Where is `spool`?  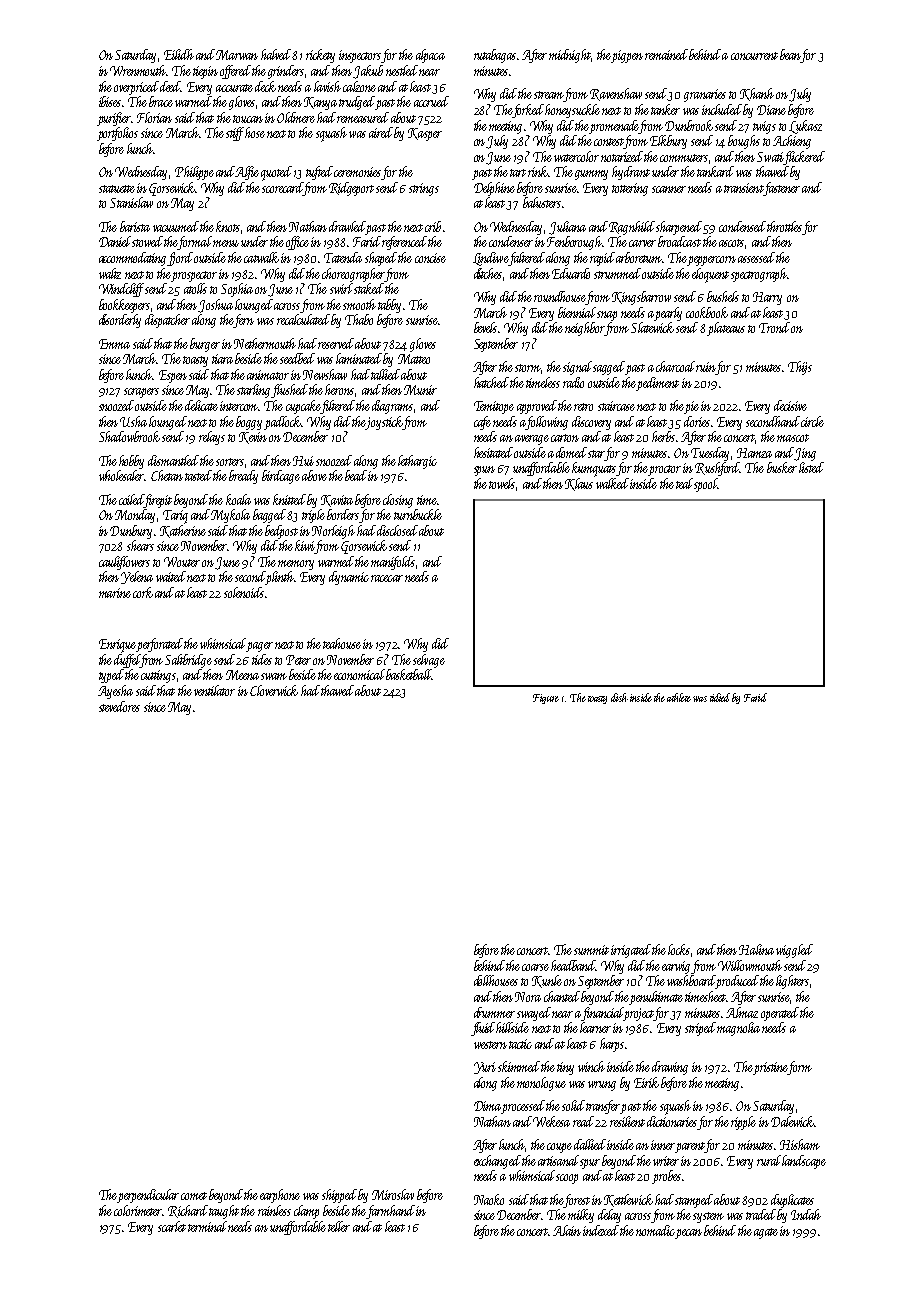
spool is located at coordinates (706, 485).
